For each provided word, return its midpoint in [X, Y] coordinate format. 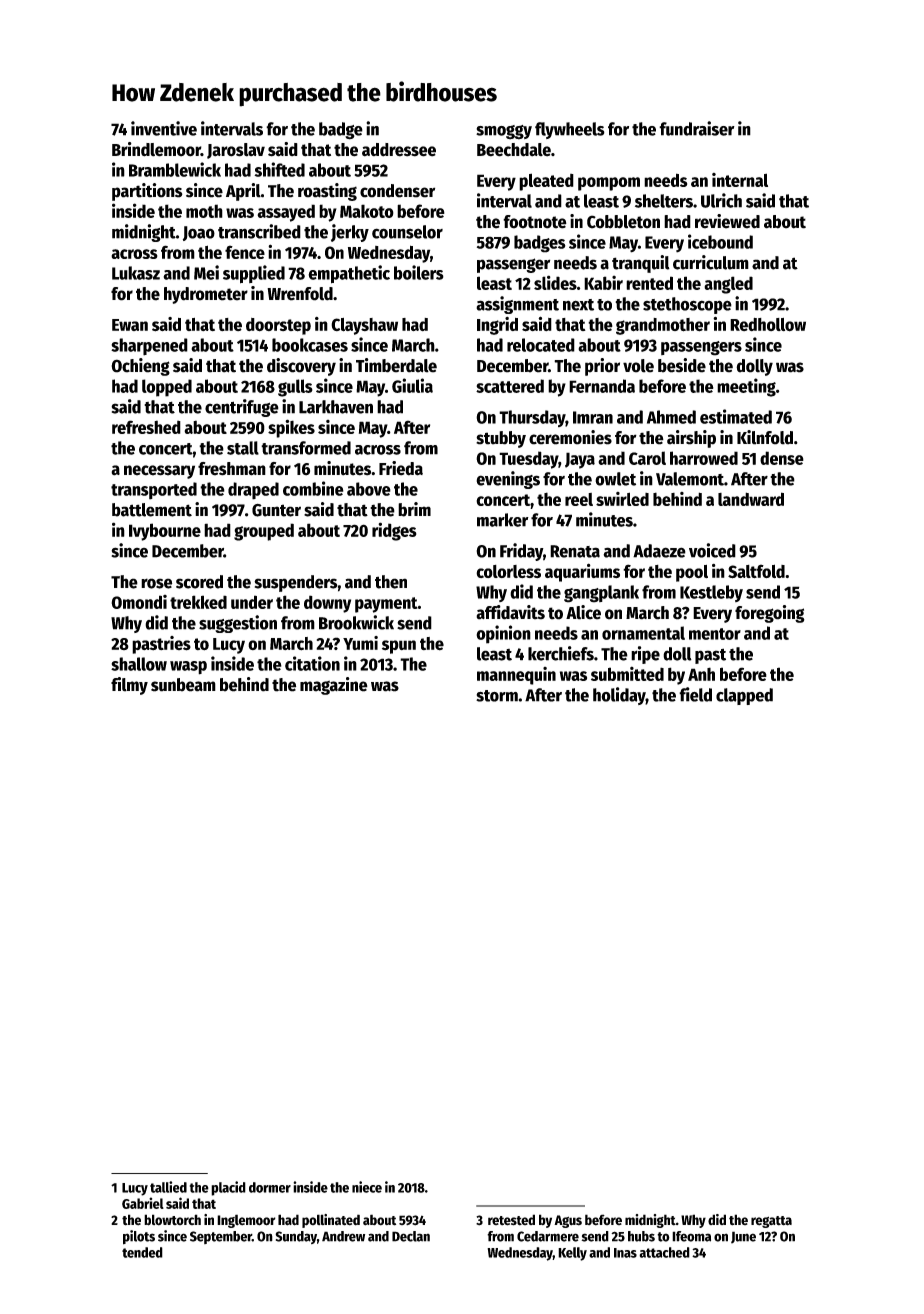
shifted [279, 169]
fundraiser [697, 128]
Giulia [412, 385]
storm [497, 696]
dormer [270, 1187]
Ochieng [140, 367]
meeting [746, 387]
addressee [399, 150]
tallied [168, 1187]
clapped [744, 696]
